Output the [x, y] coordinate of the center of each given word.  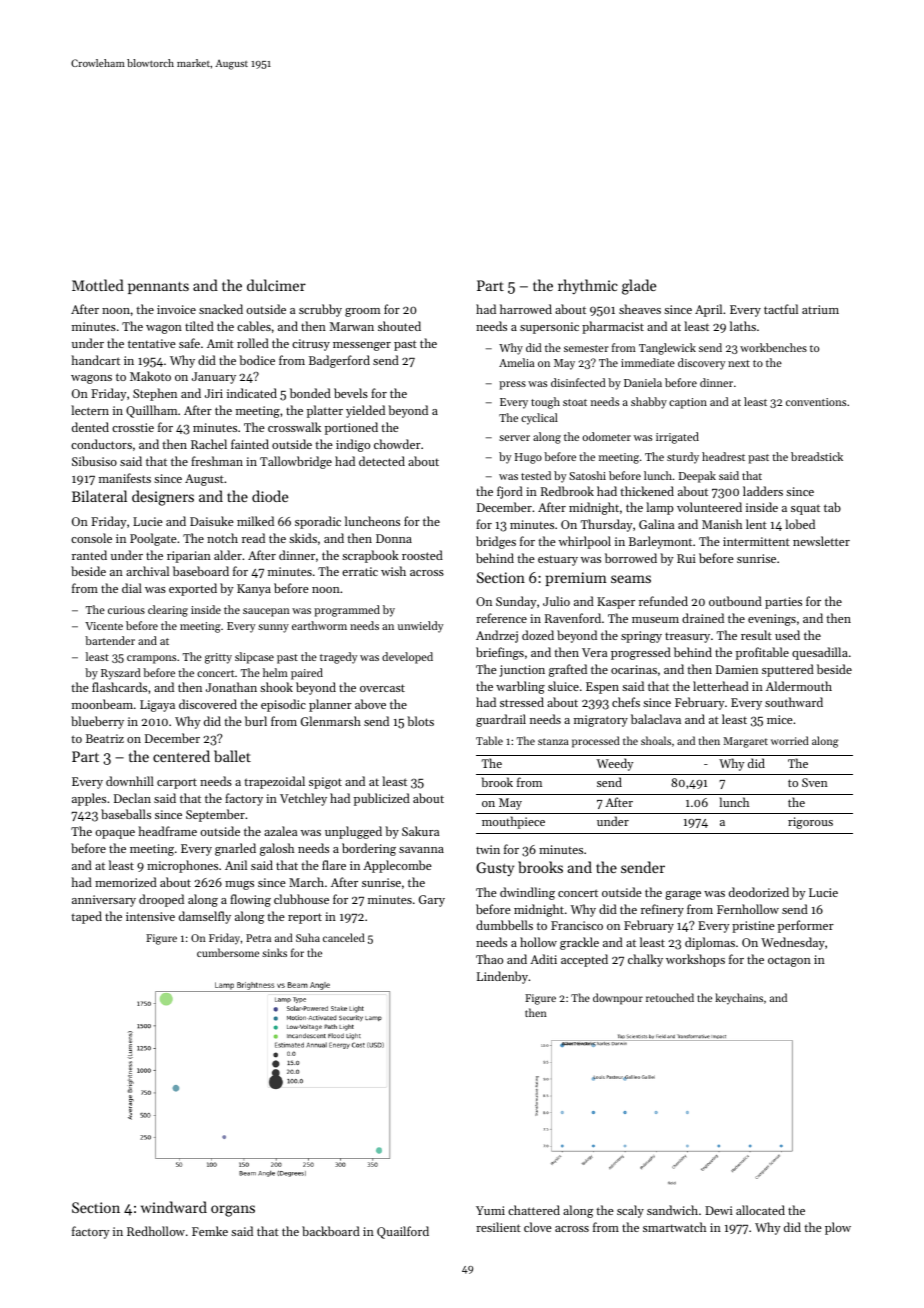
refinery [662, 910]
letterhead [721, 686]
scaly [630, 1211]
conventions [816, 402]
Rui [686, 558]
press [512, 385]
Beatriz [105, 738]
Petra [258, 938]
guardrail [501, 720]
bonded [310, 393]
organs [233, 1211]
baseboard [201, 571]
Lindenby [502, 977]
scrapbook [370, 556]
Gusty [495, 869]
